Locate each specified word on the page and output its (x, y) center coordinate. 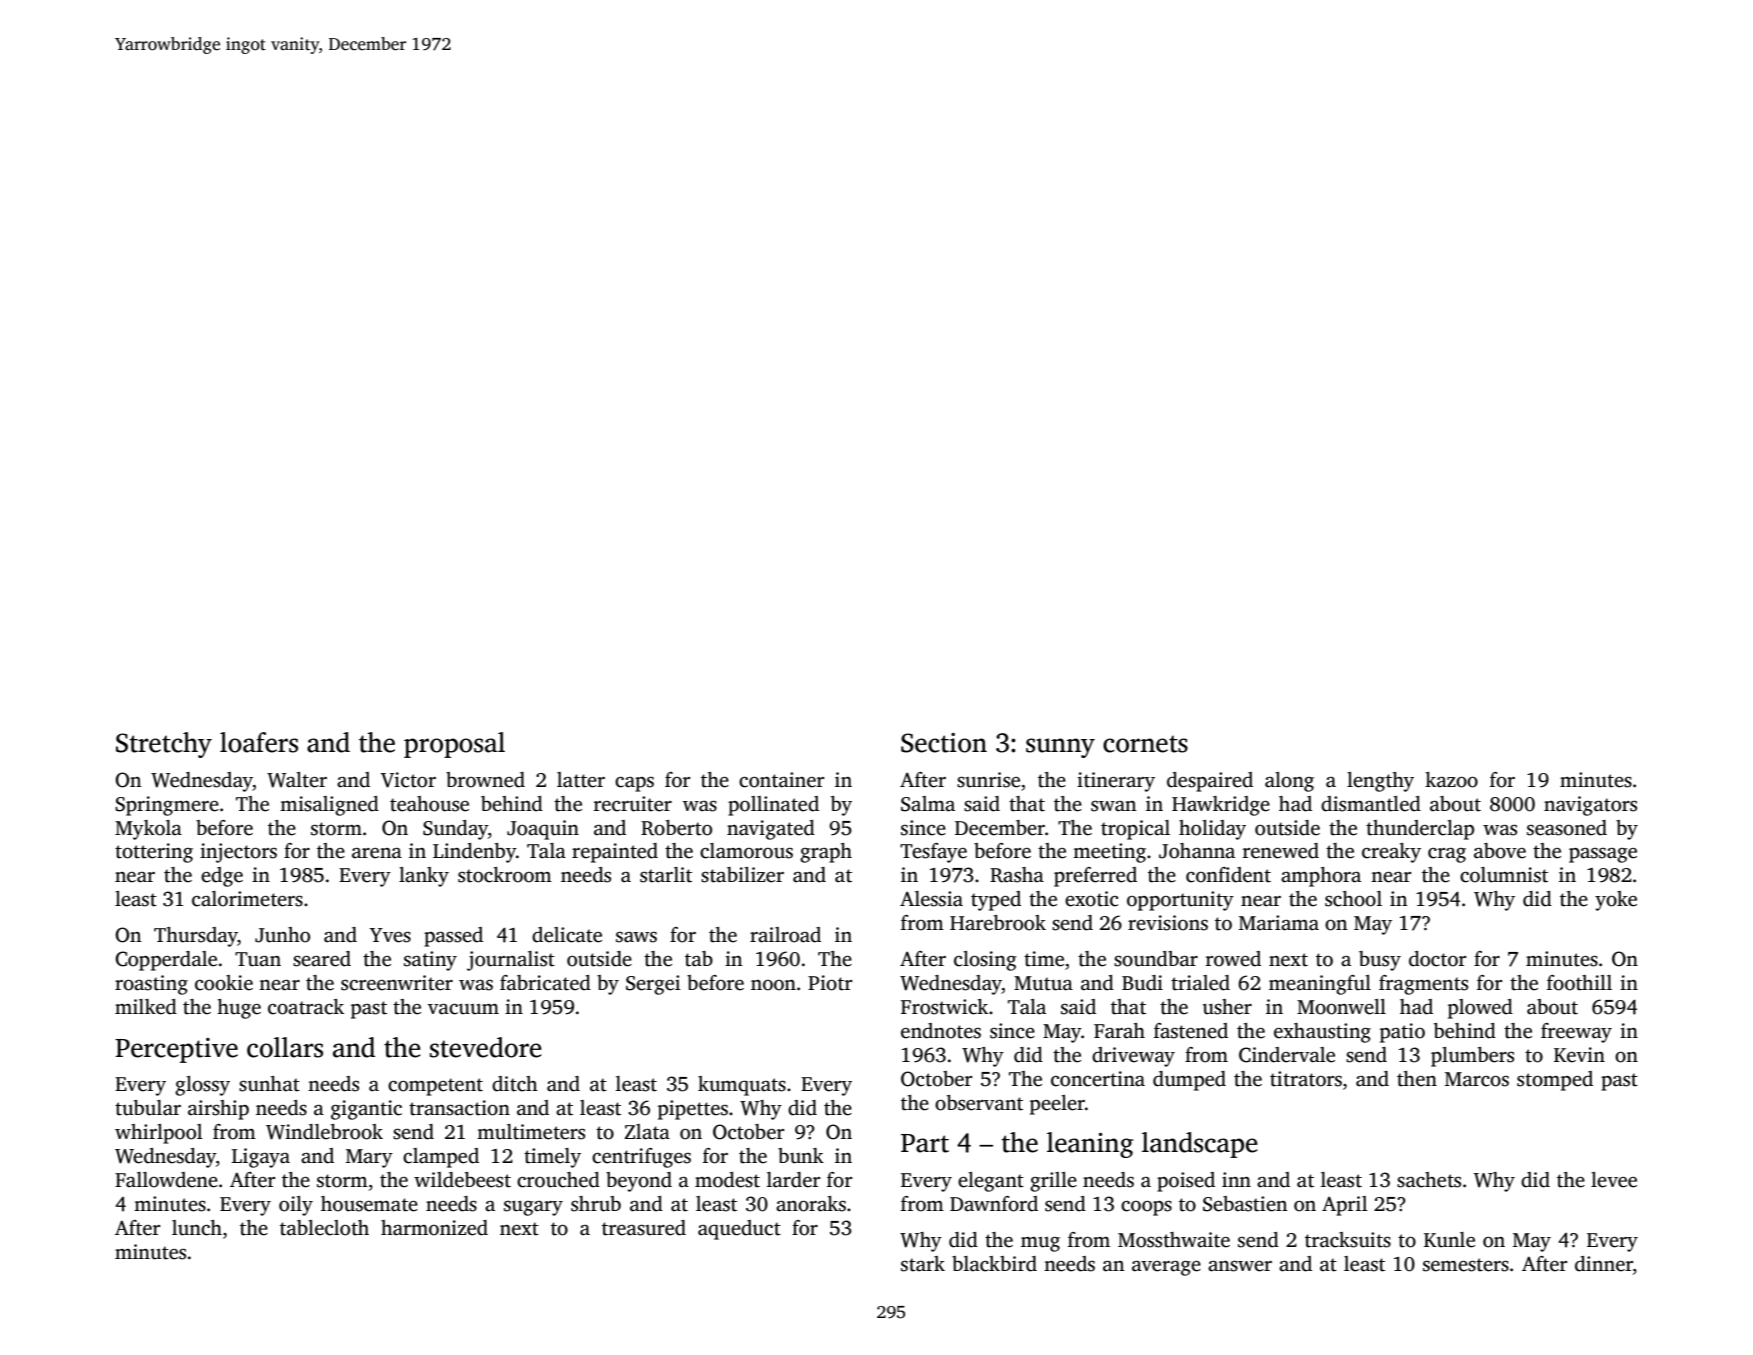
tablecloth (324, 1228)
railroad (785, 935)
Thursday (196, 937)
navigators (1590, 806)
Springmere (167, 806)
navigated (771, 830)
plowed (1480, 1009)
